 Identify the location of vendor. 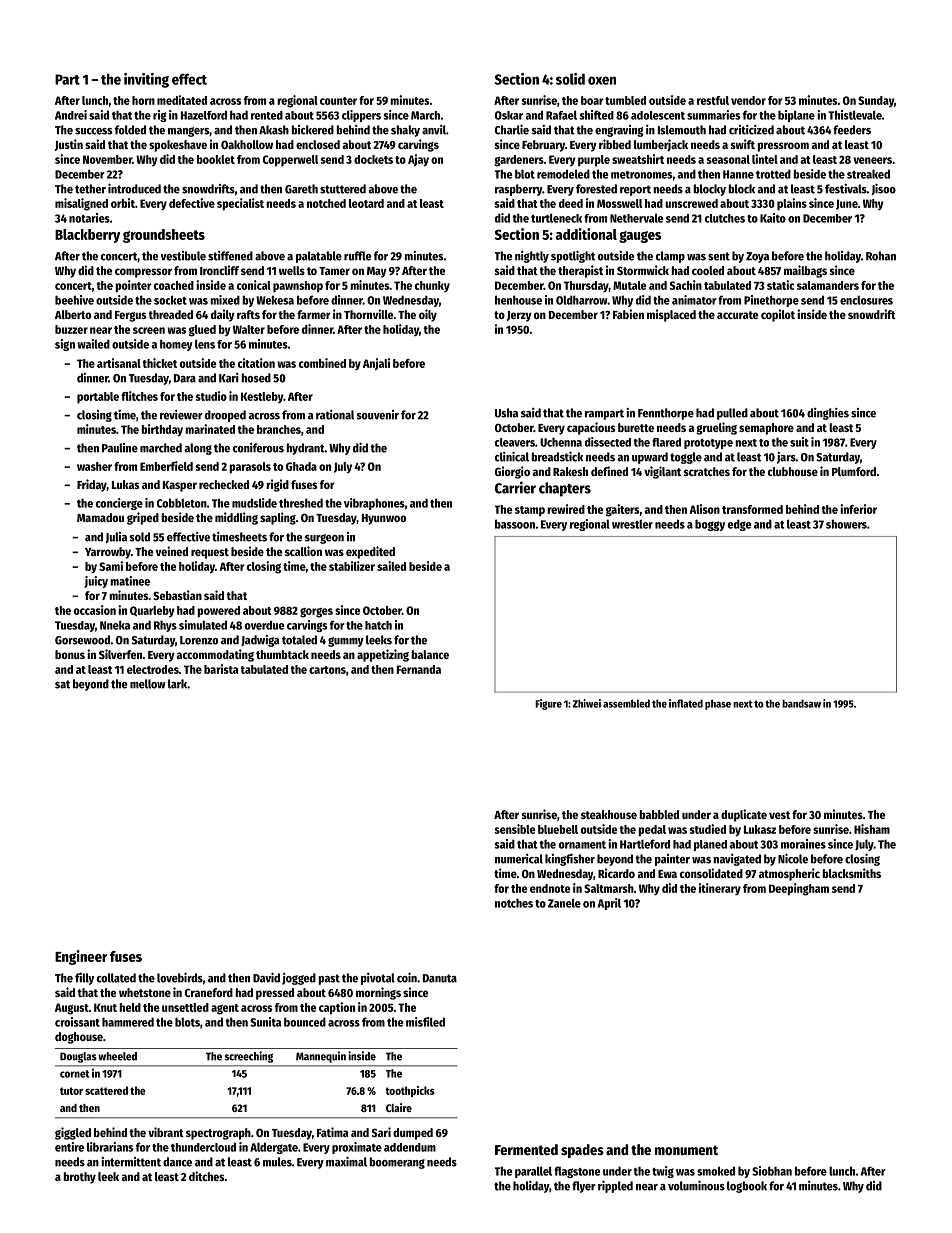
(748, 100).
